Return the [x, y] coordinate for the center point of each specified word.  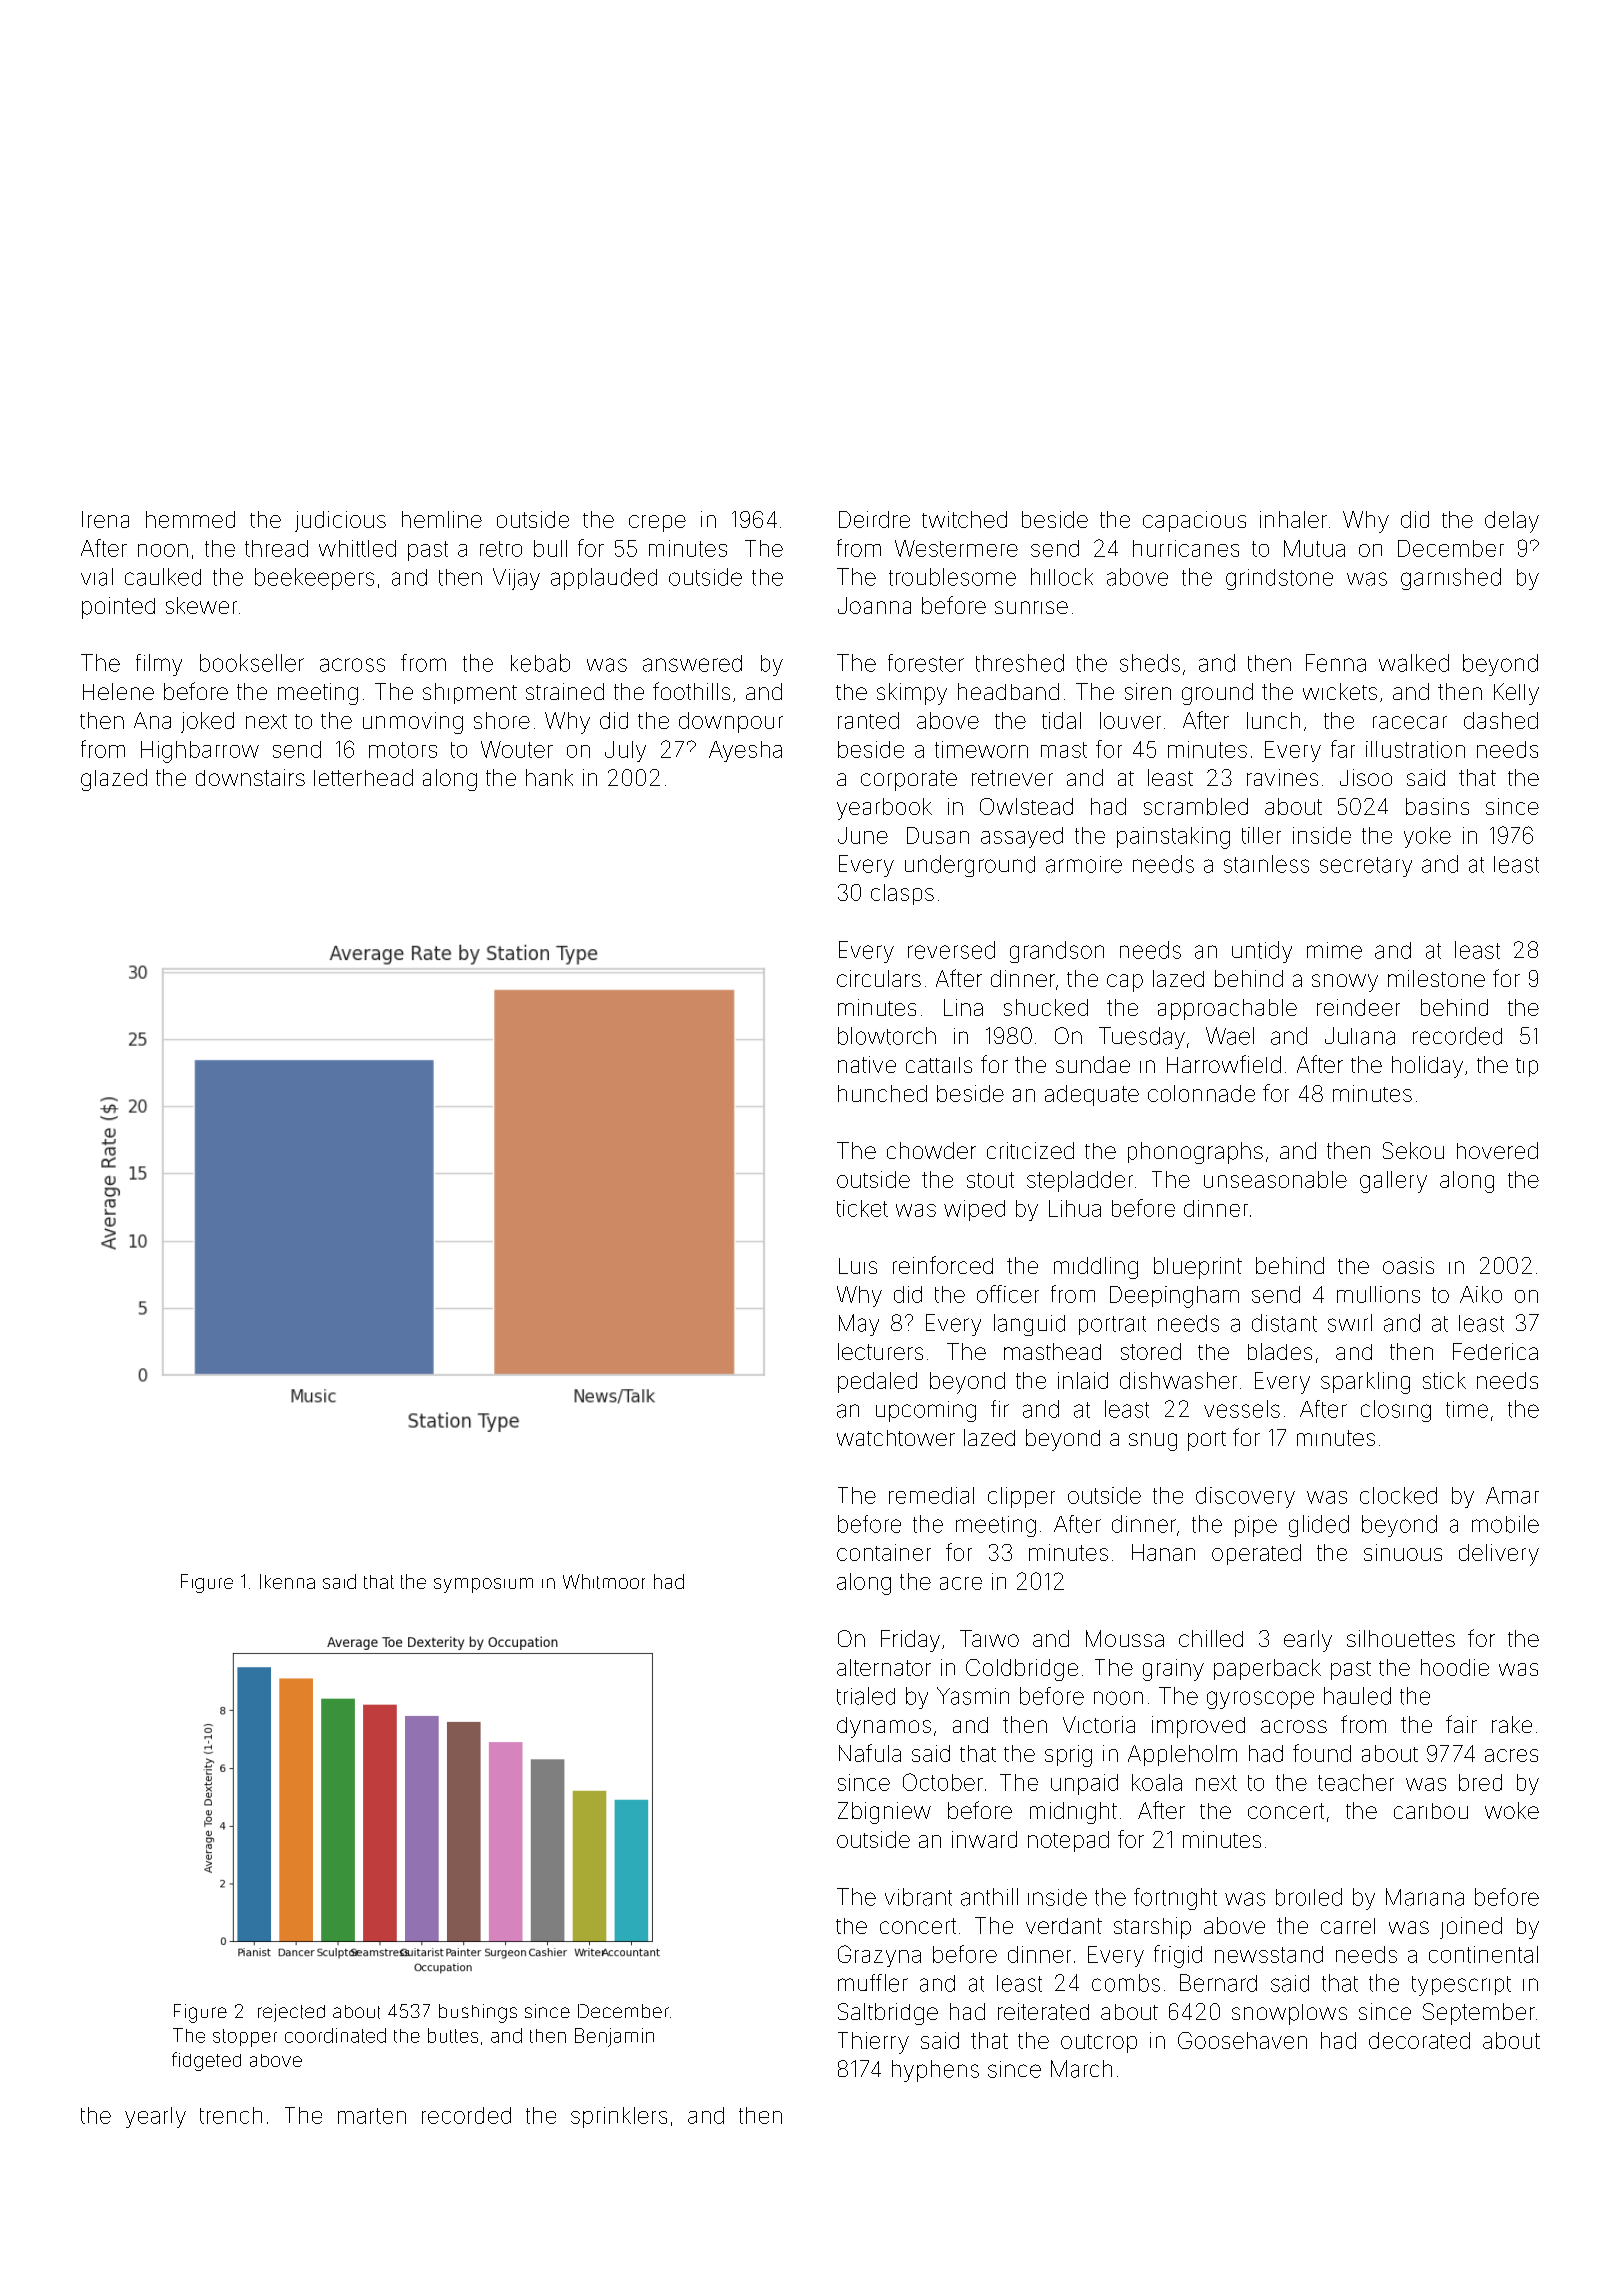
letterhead [363, 777]
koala [1157, 1782]
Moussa [1125, 1638]
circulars [879, 978]
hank [549, 777]
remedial [931, 1495]
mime [1334, 950]
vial [97, 577]
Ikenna [287, 1581]
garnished [1451, 579]
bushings [478, 2013]
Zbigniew [884, 1813]
